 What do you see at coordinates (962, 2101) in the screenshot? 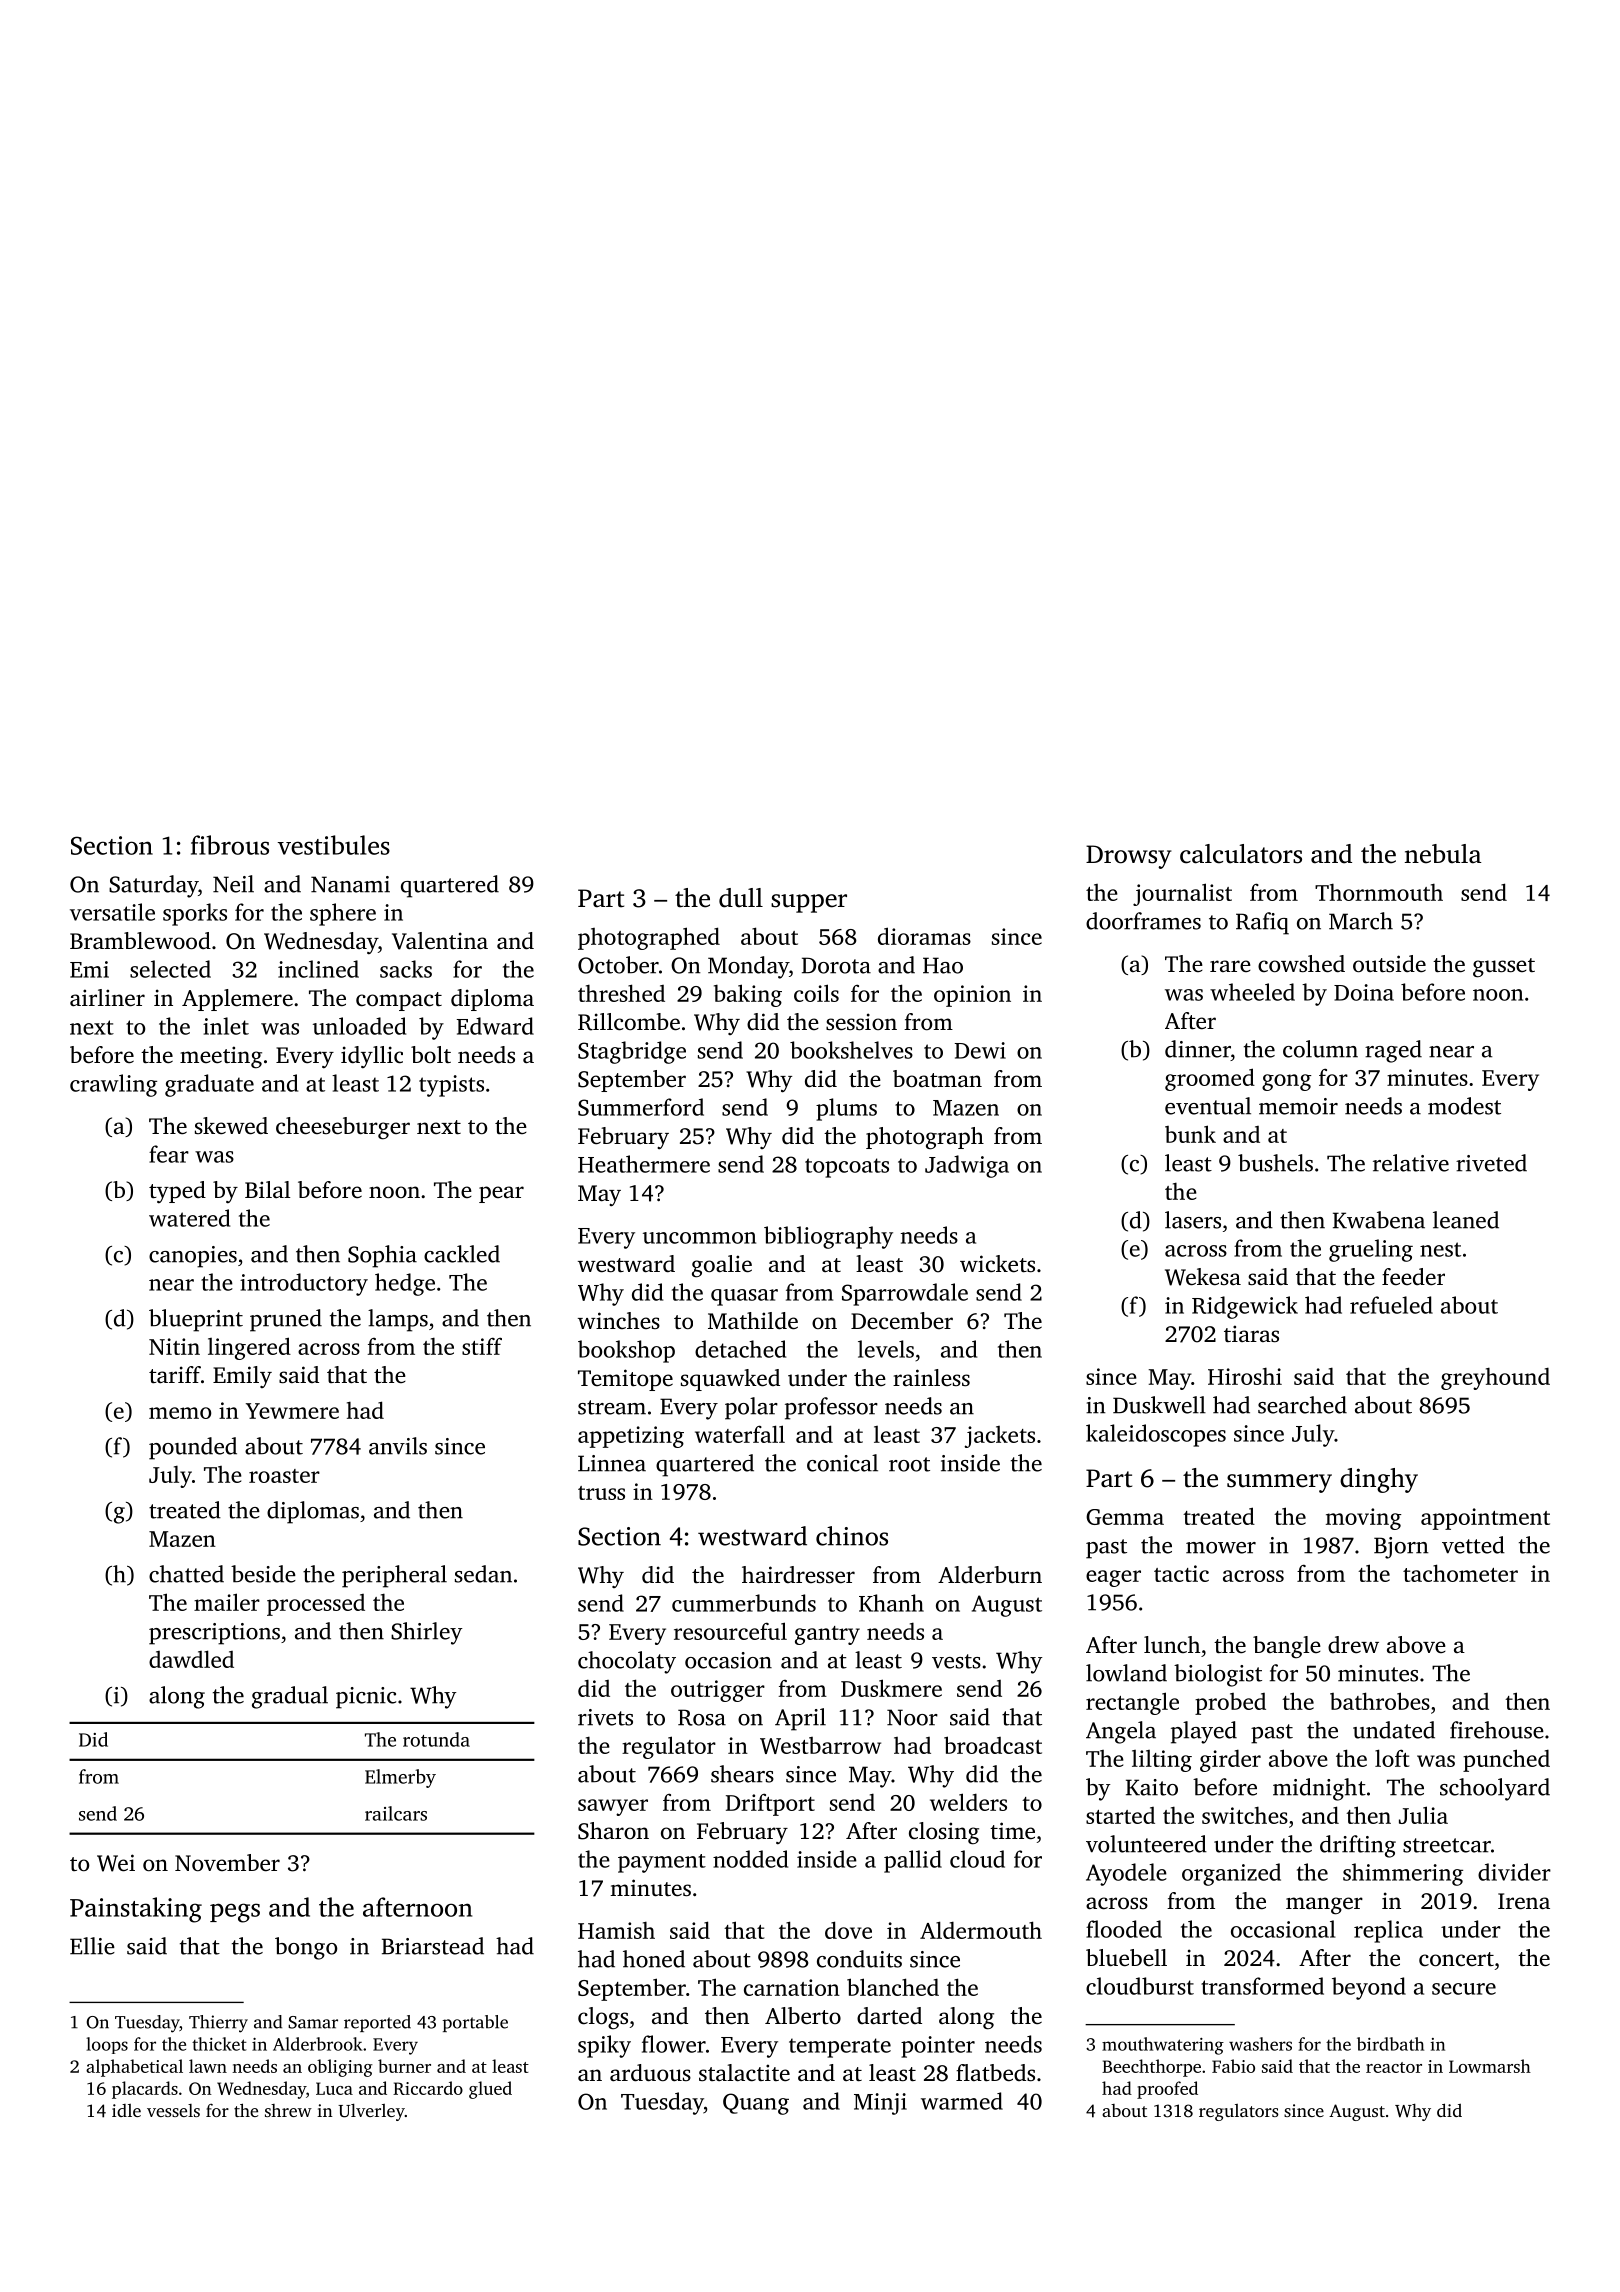
I see `warmed` at bounding box center [962, 2101].
